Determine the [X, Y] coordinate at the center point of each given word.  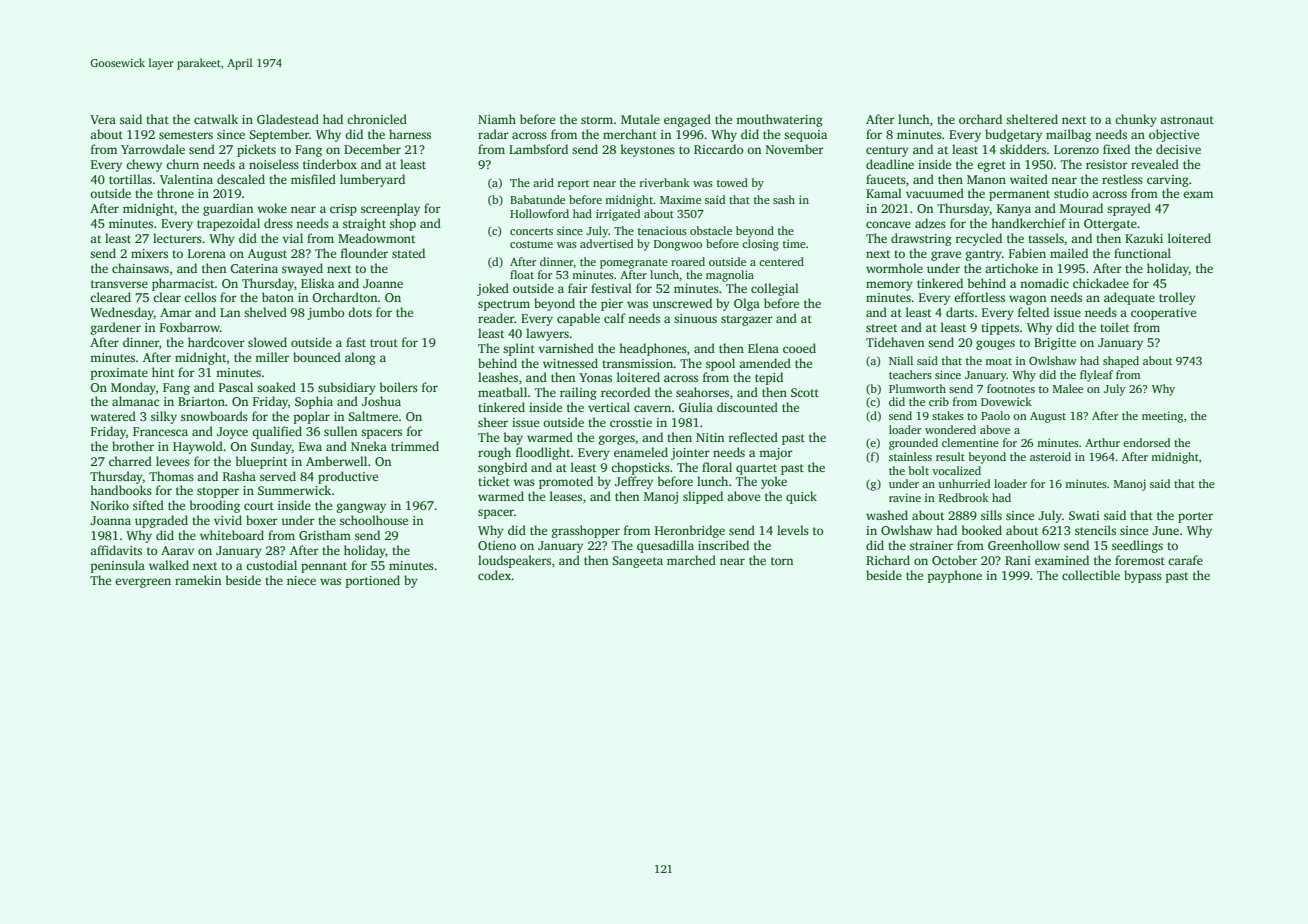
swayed [302, 269]
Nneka [369, 446]
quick [801, 497]
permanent [1019, 195]
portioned [372, 581]
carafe [1185, 560]
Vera [103, 119]
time [794, 243]
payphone [954, 576]
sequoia [805, 136]
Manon [986, 179]
